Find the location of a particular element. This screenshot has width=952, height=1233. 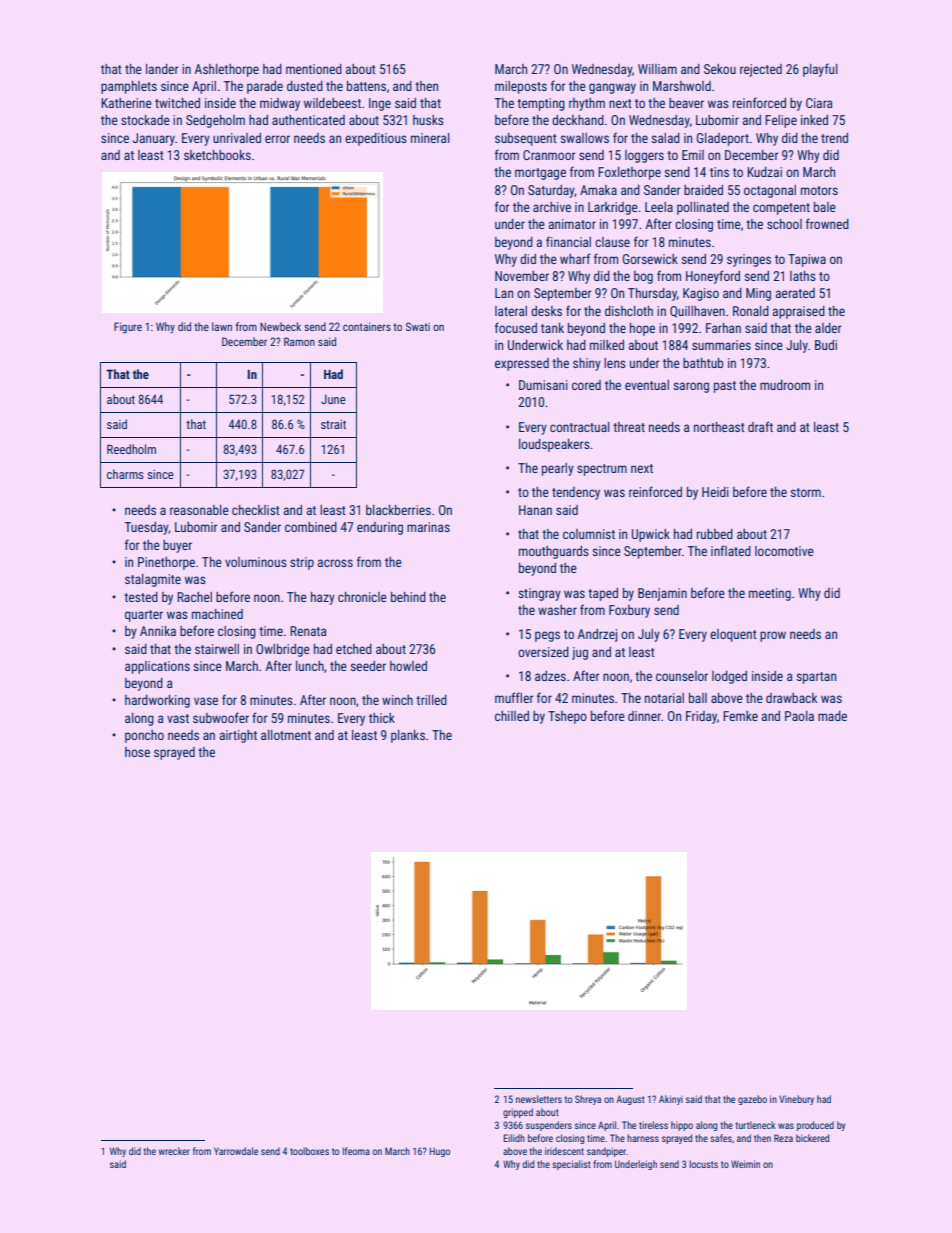

Ramon is located at coordinates (299, 341).
